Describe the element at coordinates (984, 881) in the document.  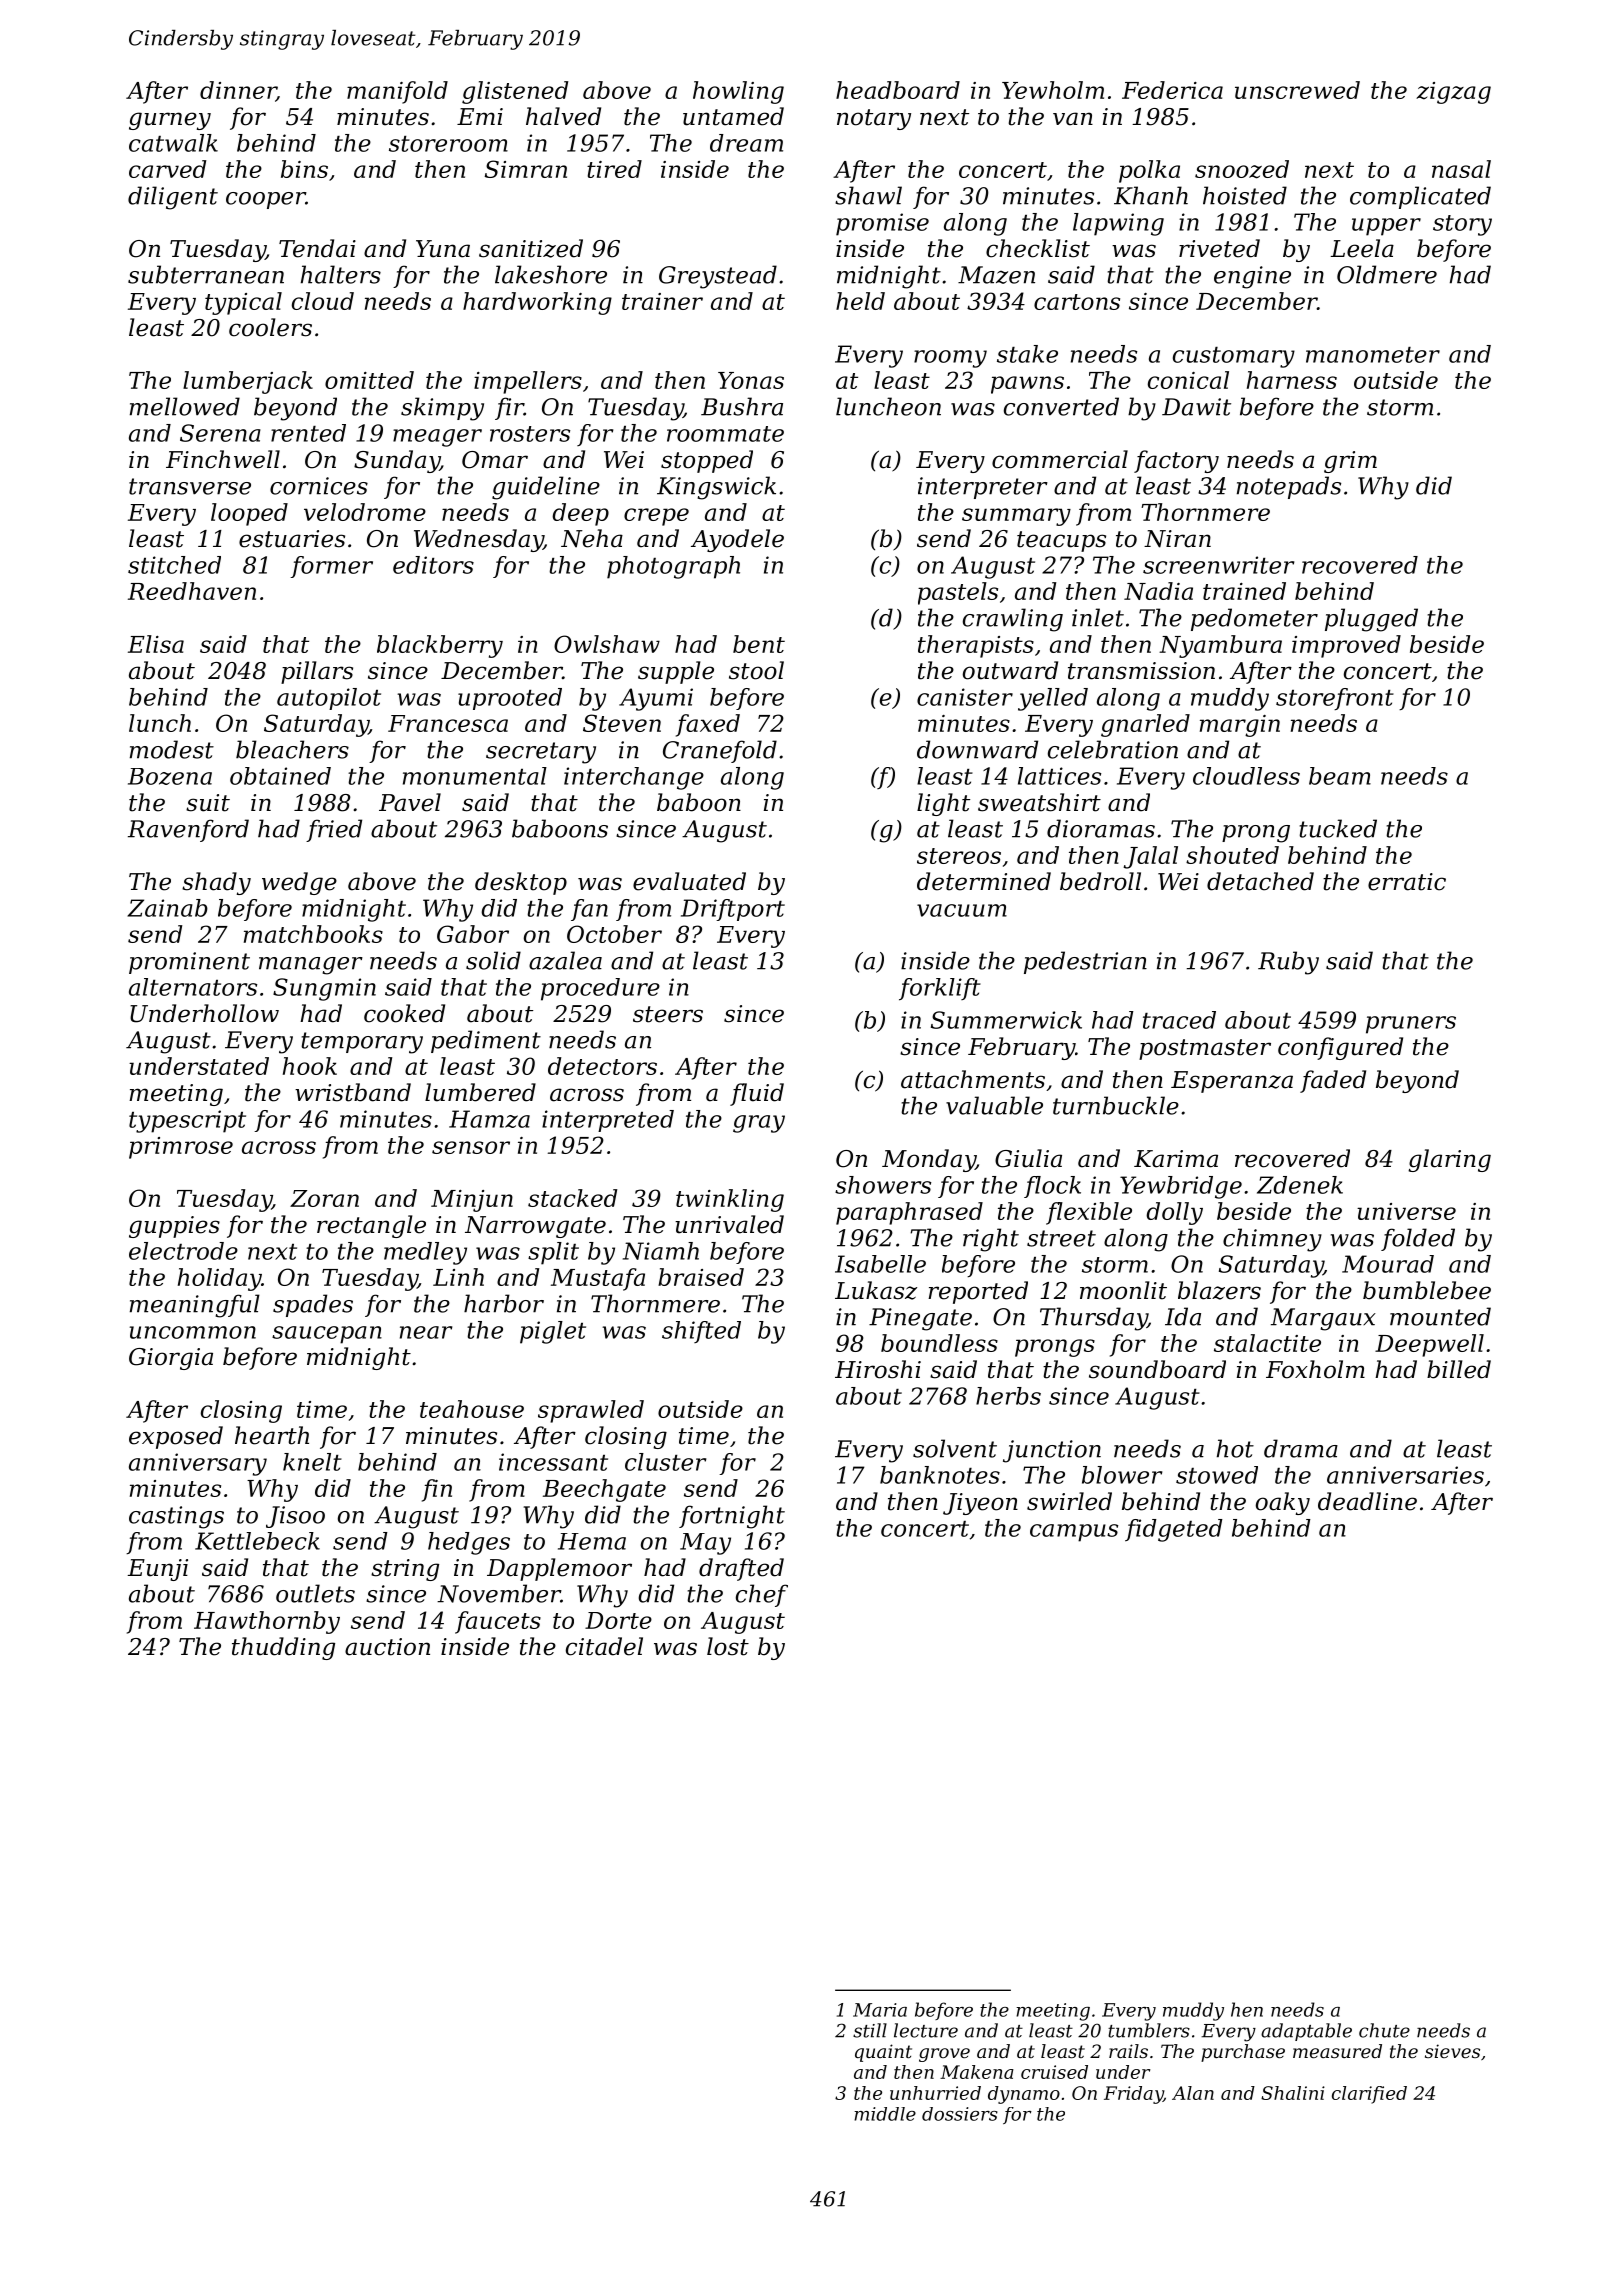
I see `determined` at that location.
